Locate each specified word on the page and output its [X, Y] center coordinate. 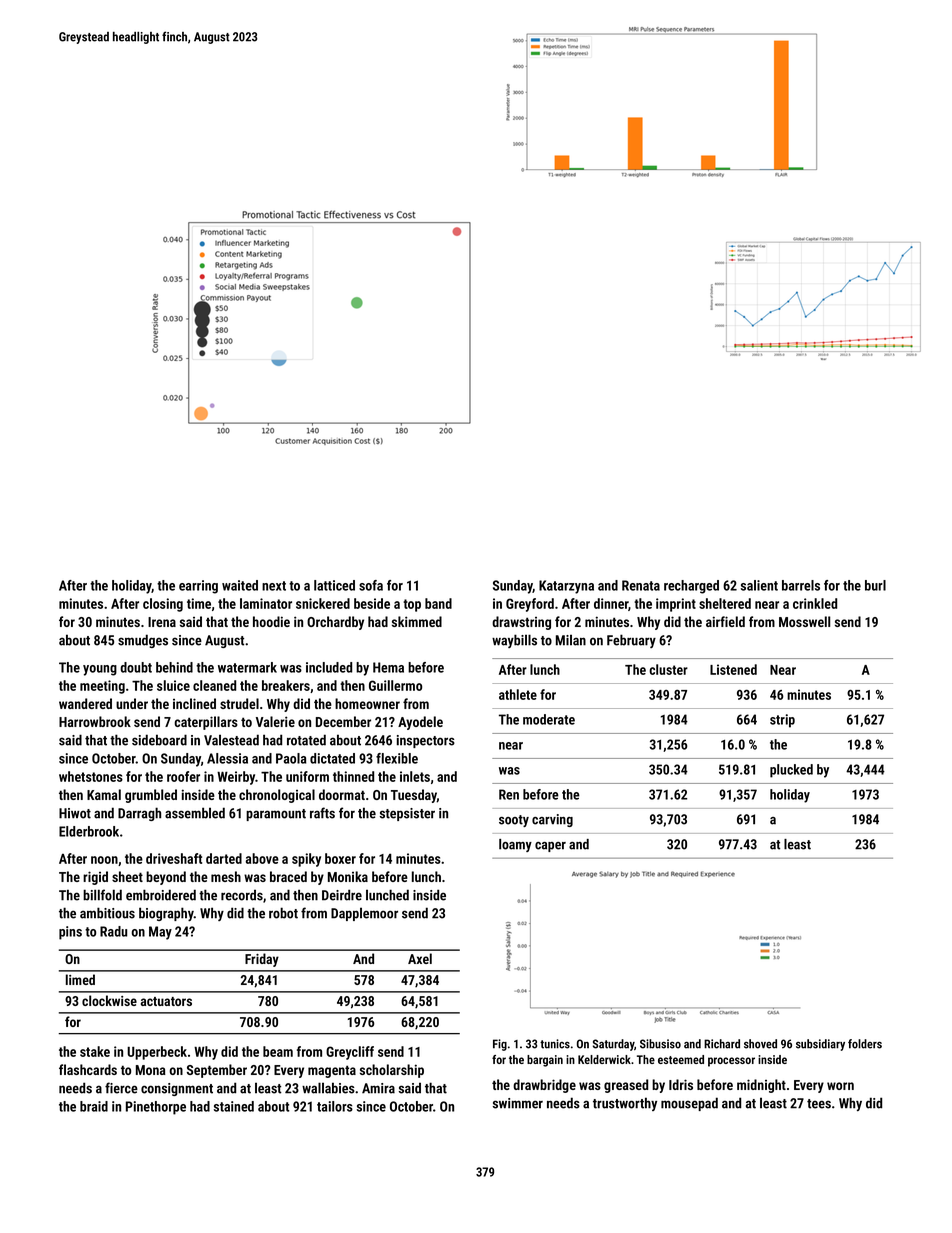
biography [166, 914]
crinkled [815, 603]
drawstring [521, 623]
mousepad [689, 1104]
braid [94, 1106]
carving [552, 820]
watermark [247, 667]
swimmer [518, 1103]
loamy [515, 845]
